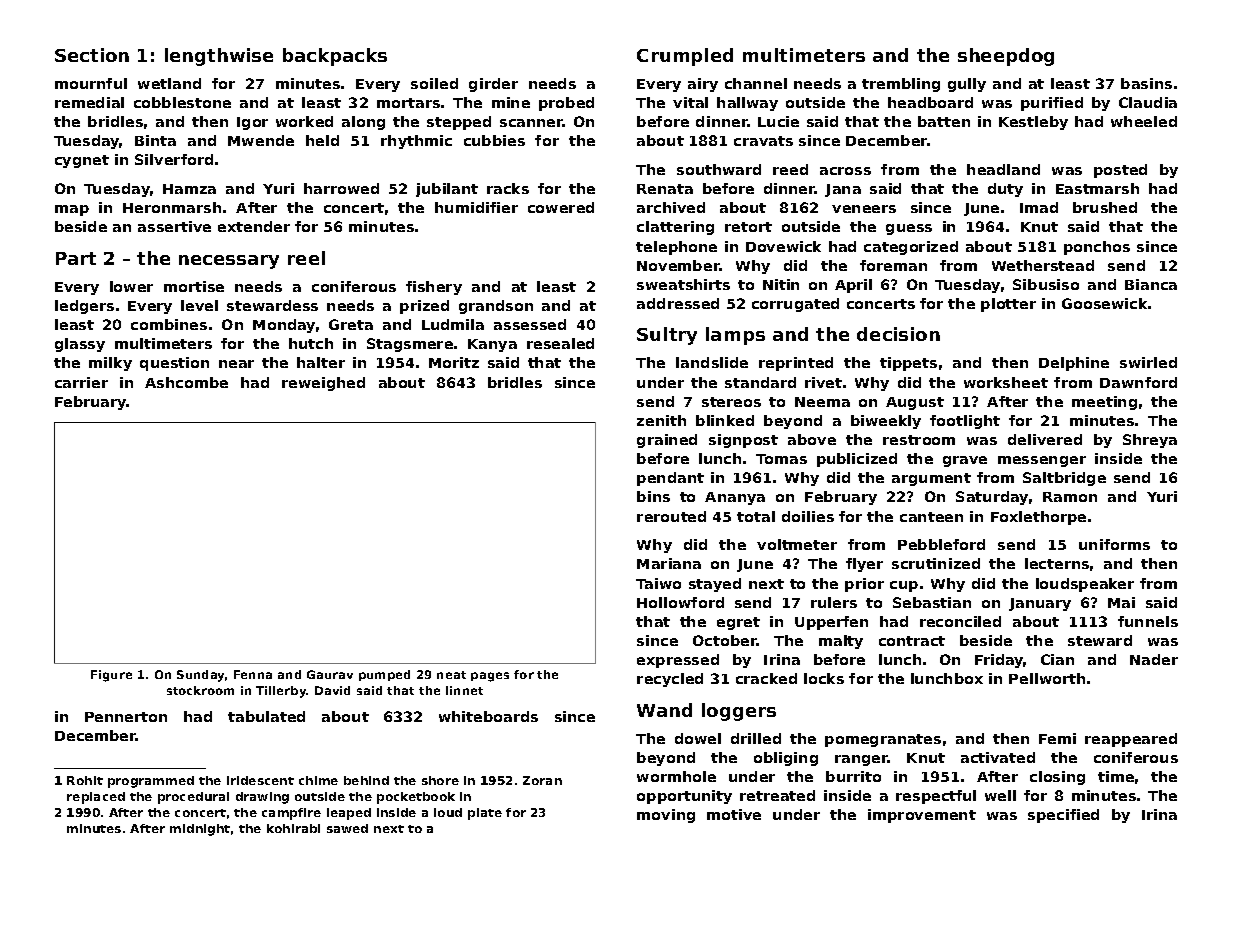 This screenshot has width=1233, height=952. Describe the element at coordinates (511, 102) in the screenshot. I see `mine` at that location.
